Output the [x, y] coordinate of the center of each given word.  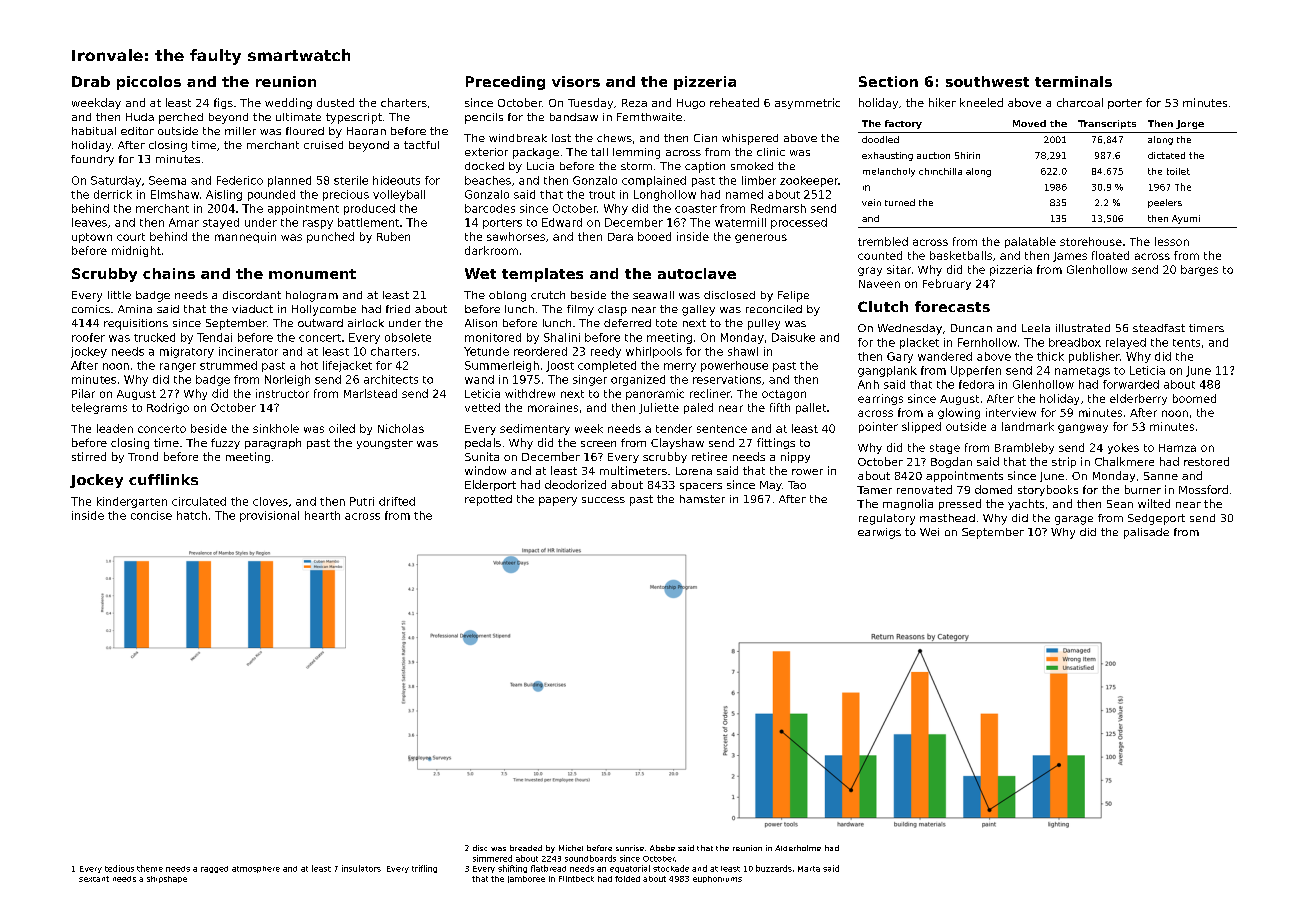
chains [169, 273]
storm [636, 166]
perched [181, 118]
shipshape [167, 879]
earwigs [879, 533]
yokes [1123, 448]
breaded [526, 848]
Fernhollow [987, 342]
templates [542, 275]
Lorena [694, 471]
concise [151, 515]
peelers [1165, 203]
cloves [270, 501]
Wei [929, 532]
